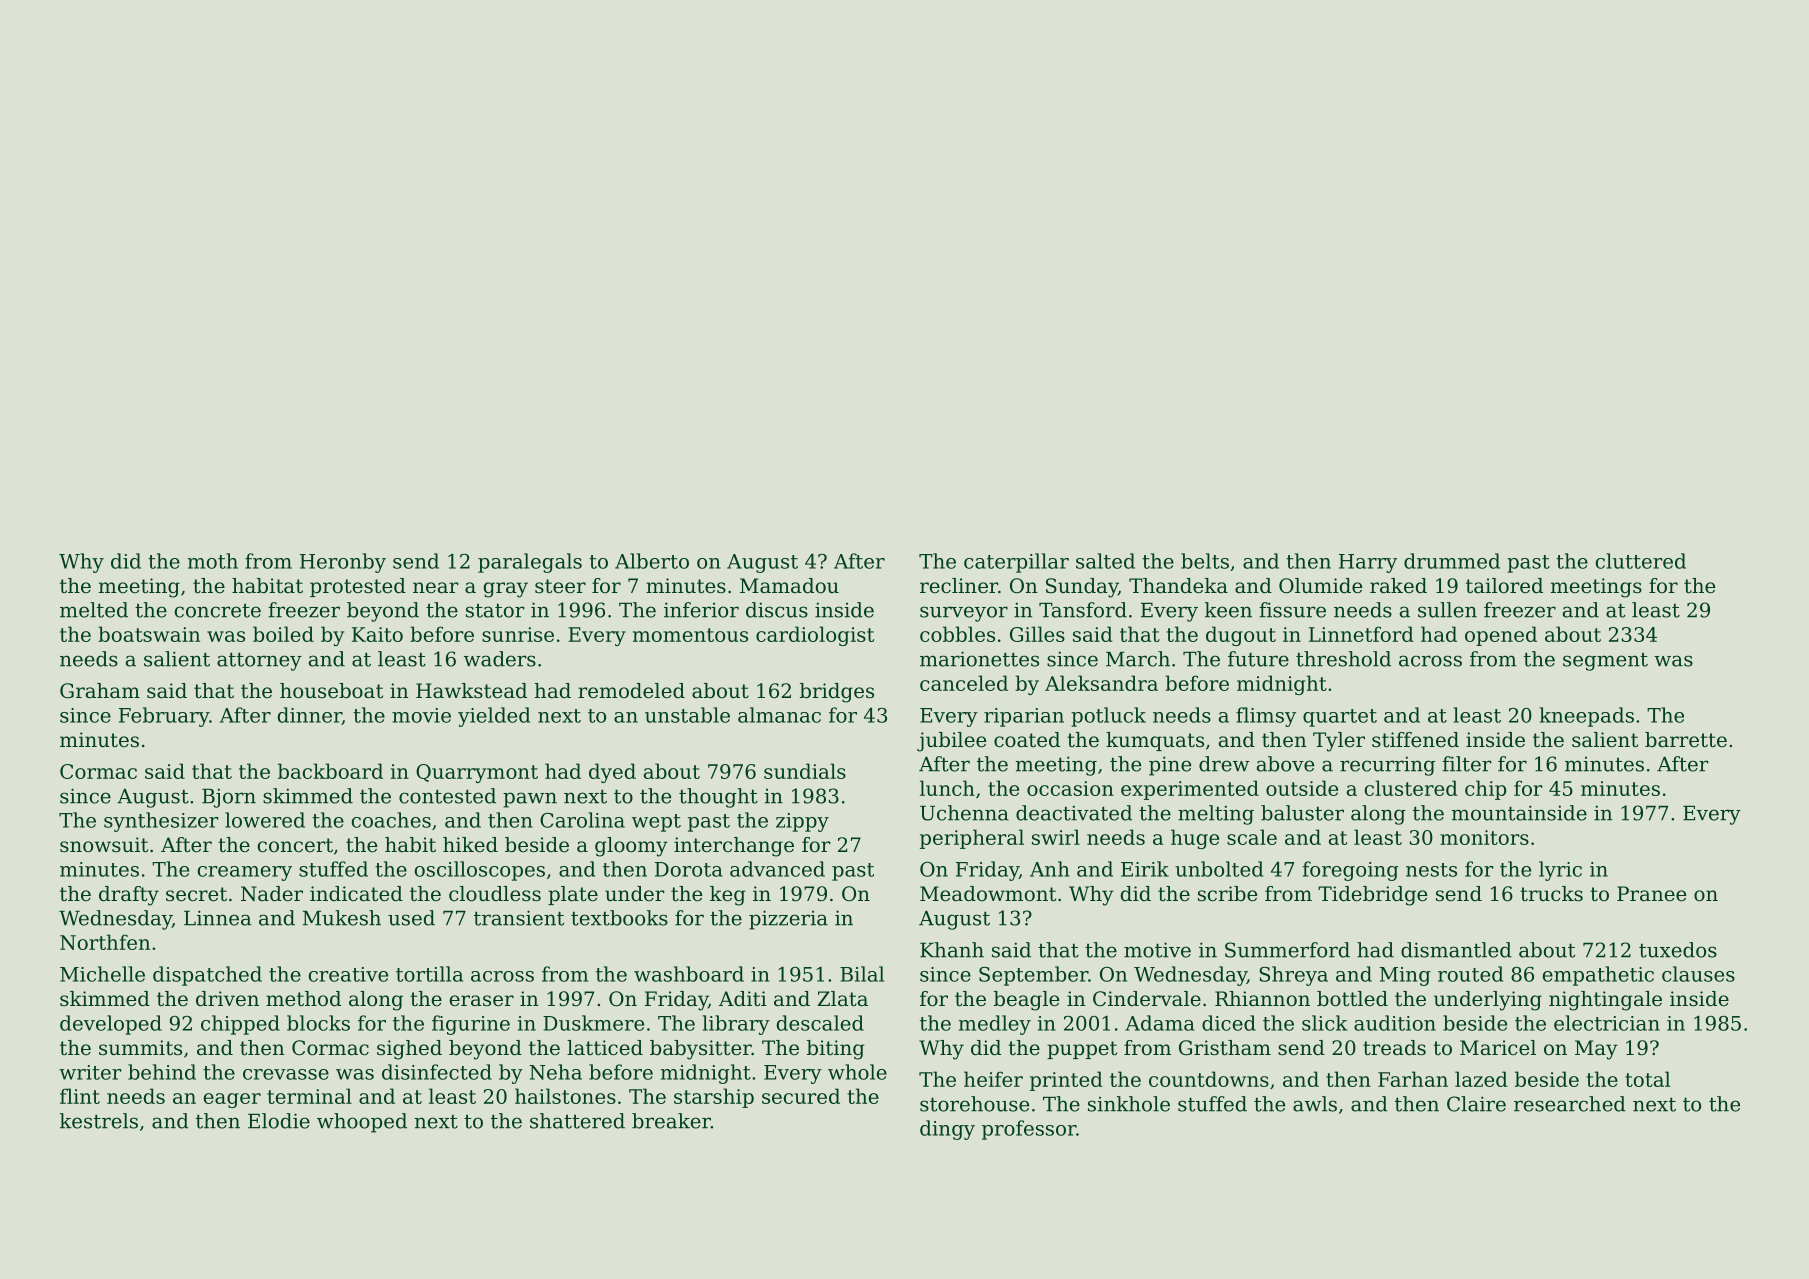  I want to click on breaker, so click(671, 1121).
